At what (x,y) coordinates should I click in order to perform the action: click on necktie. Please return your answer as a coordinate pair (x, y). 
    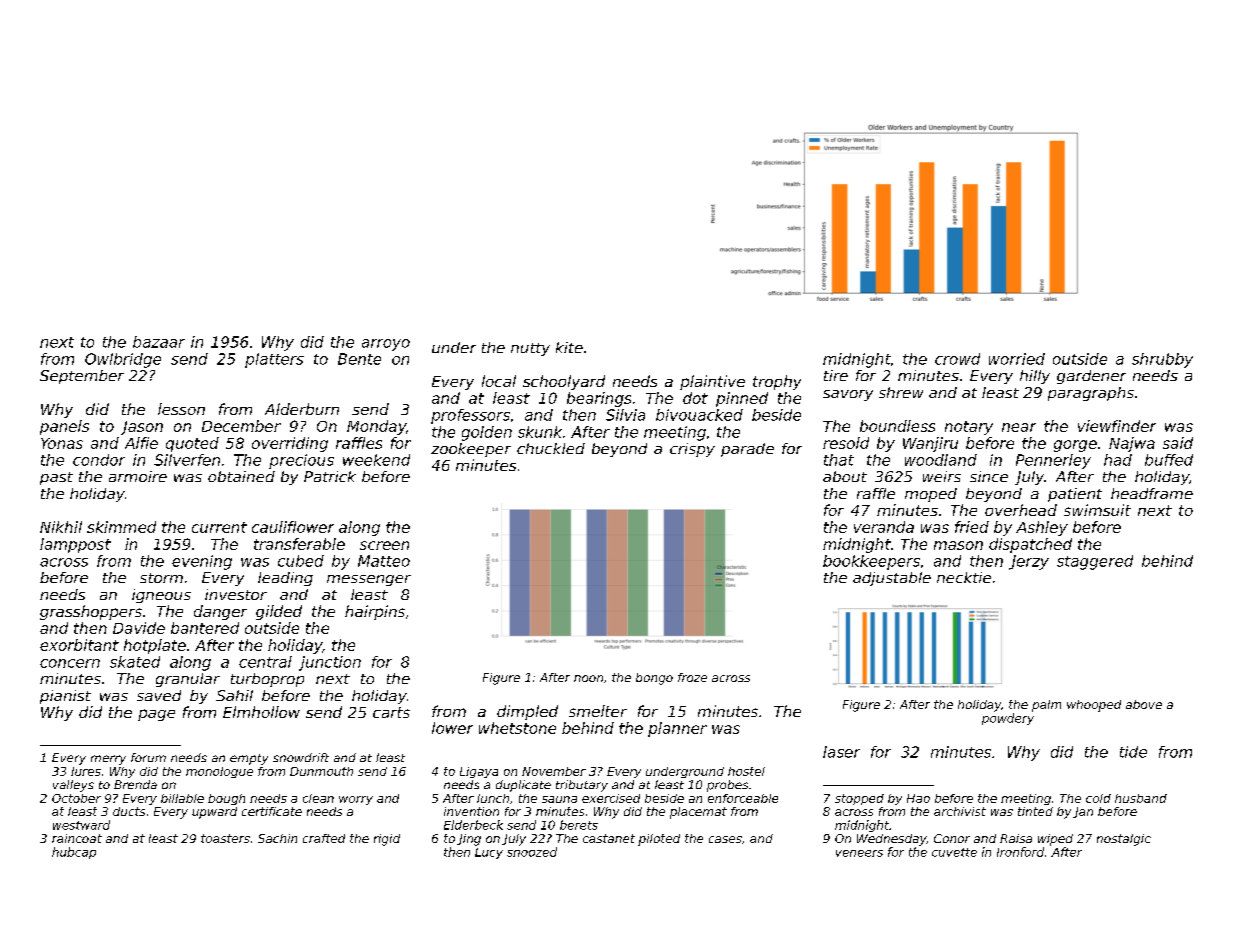
    Looking at the image, I should click on (964, 577).
